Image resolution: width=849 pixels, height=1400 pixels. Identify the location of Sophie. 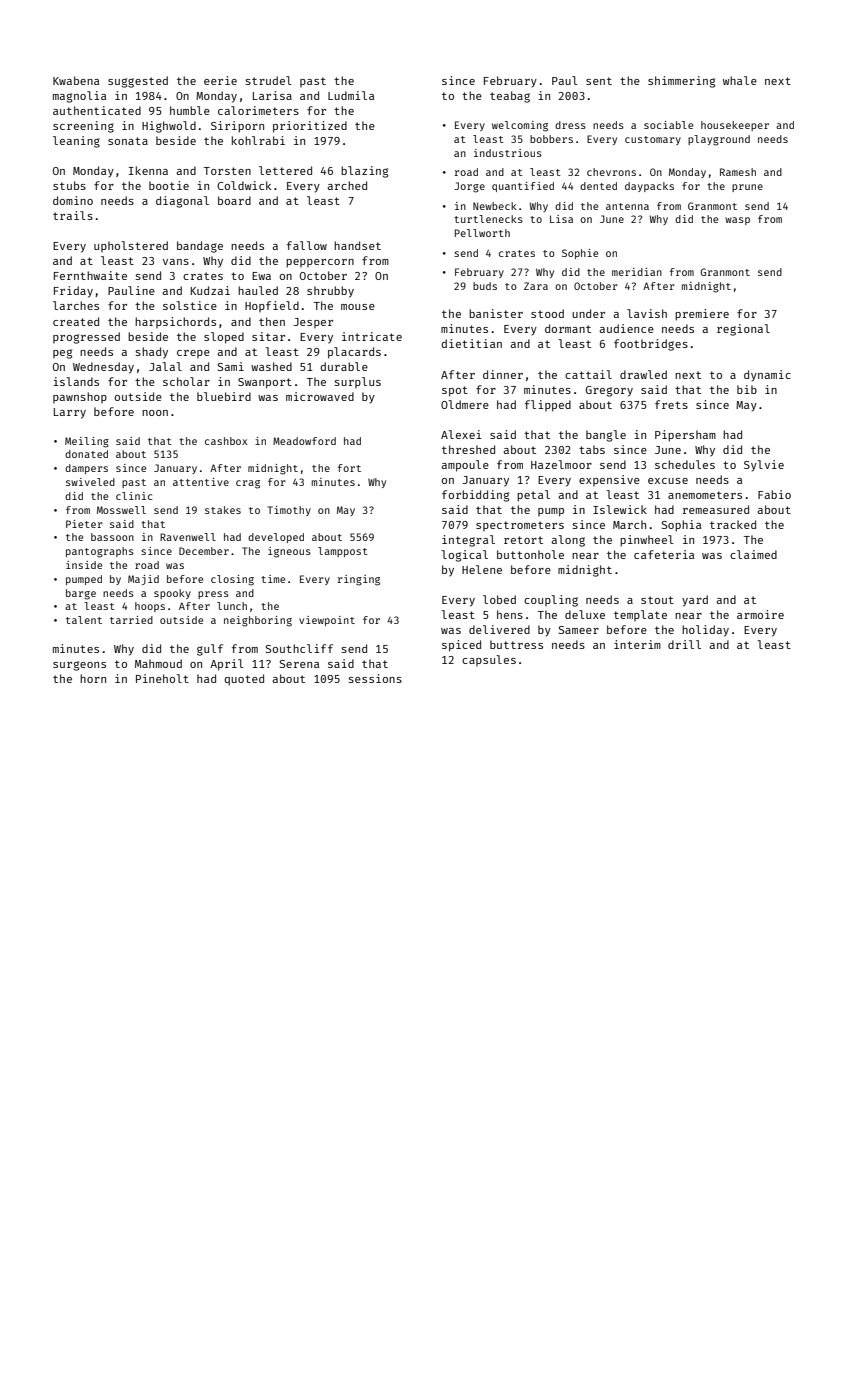
(580, 254).
